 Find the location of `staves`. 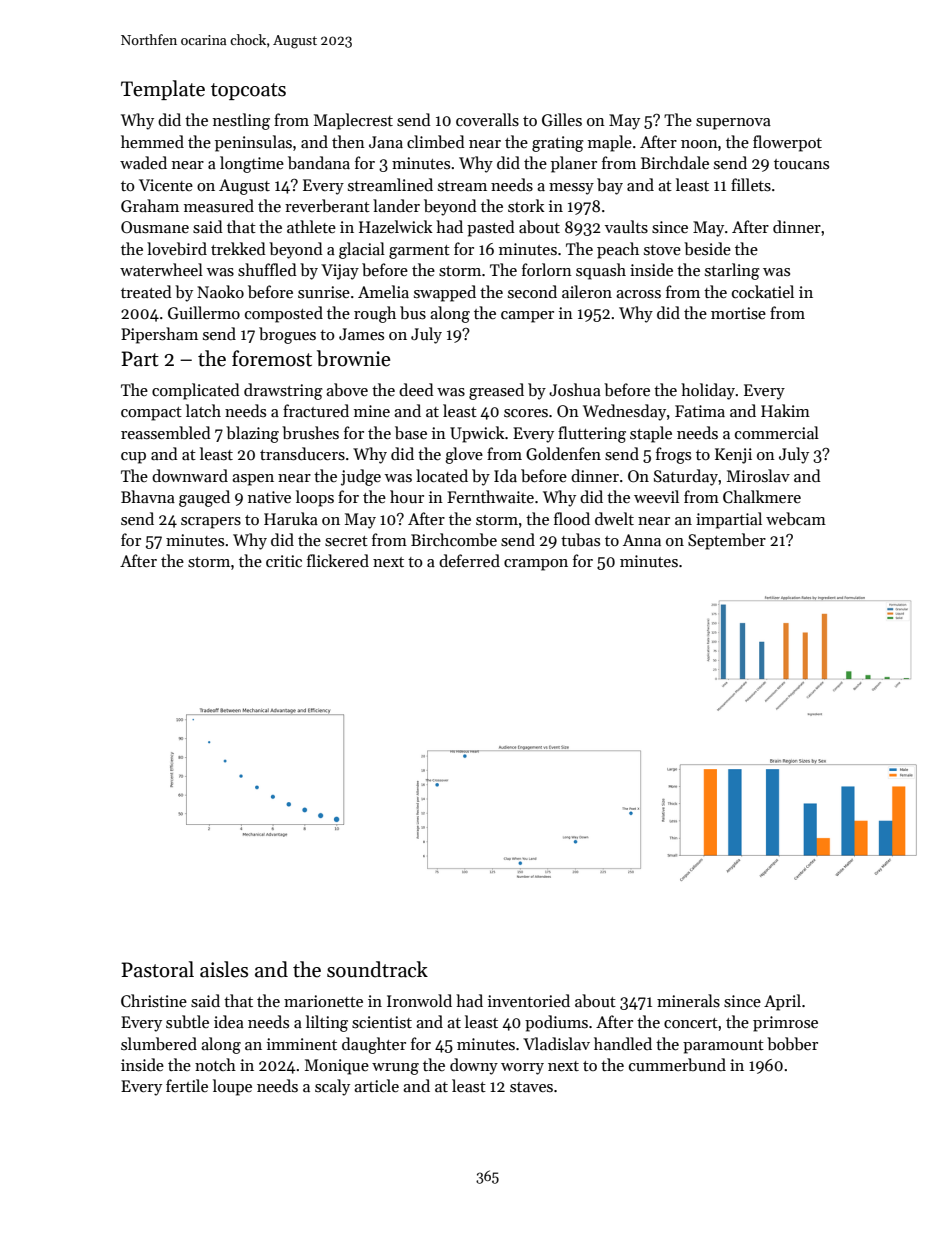

staves is located at coordinates (531, 1087).
